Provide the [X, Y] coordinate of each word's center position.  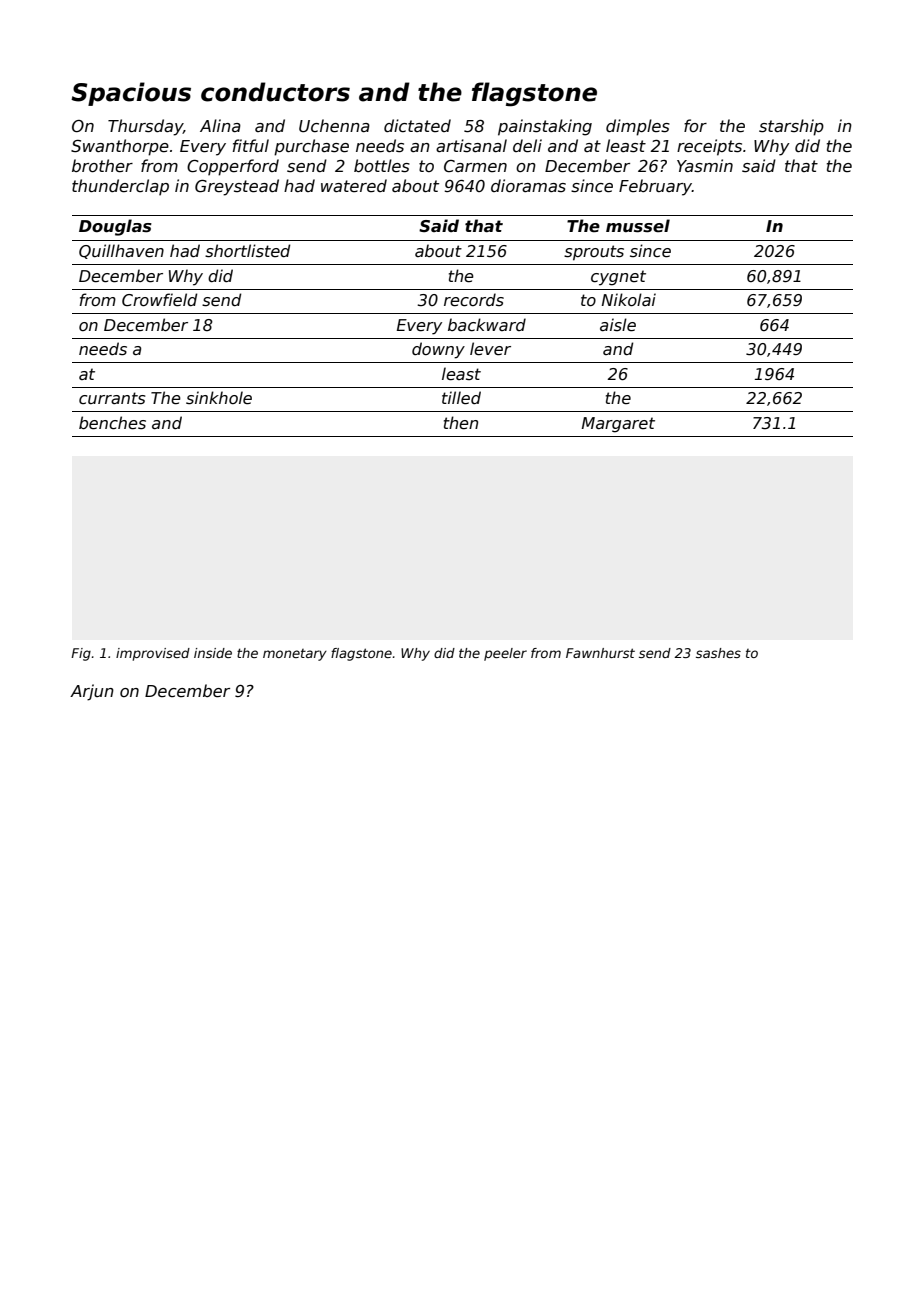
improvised [153, 654]
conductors [275, 92]
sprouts [594, 253]
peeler [505, 654]
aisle [618, 325]
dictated [417, 126]
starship [791, 127]
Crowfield [159, 300]
